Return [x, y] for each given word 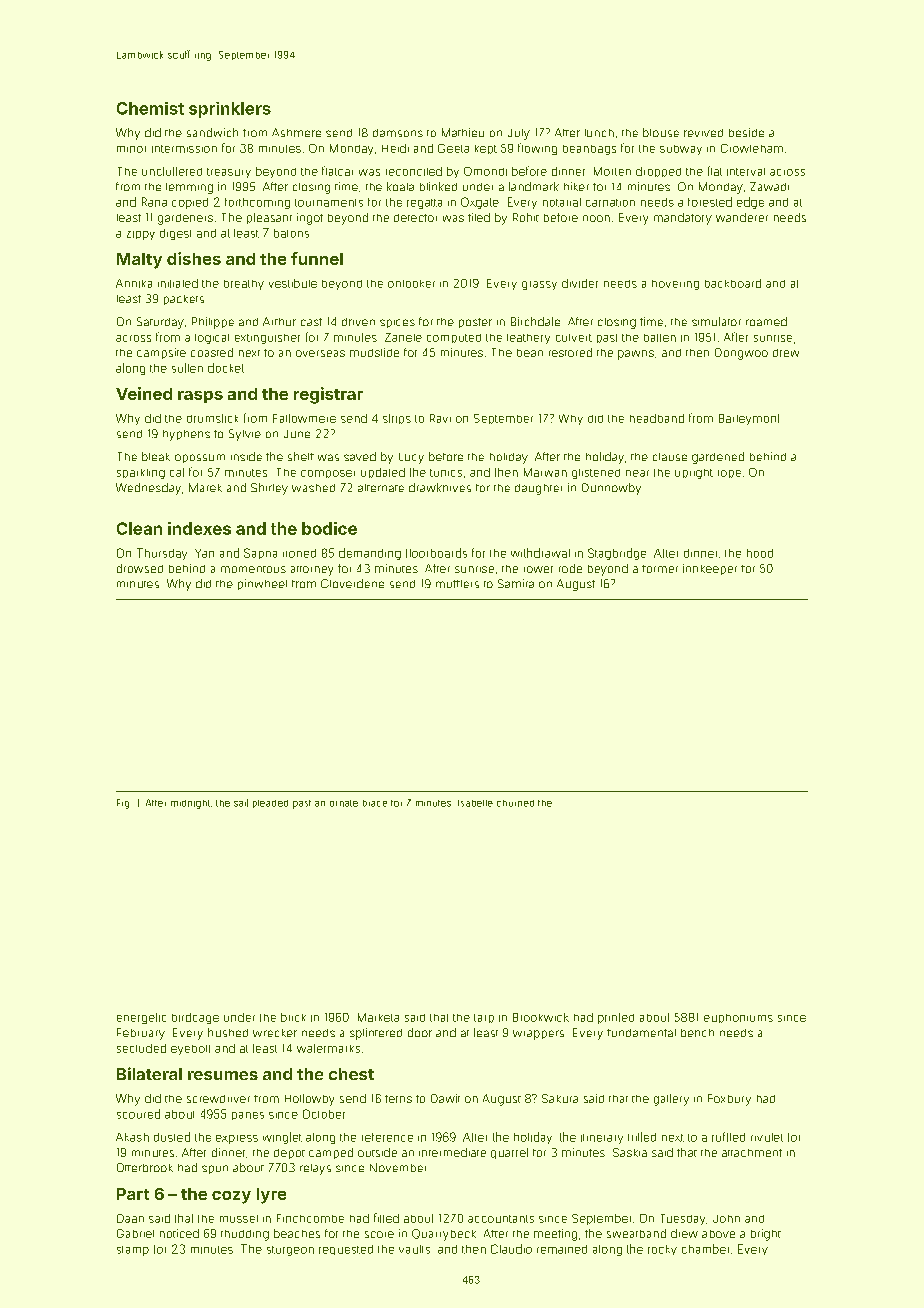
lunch [599, 133]
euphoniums [738, 1018]
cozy [231, 1197]
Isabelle [475, 803]
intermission [184, 149]
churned [515, 803]
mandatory [683, 219]
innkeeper [710, 569]
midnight [190, 804]
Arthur [279, 321]
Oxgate [480, 203]
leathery [528, 339]
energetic [141, 1018]
